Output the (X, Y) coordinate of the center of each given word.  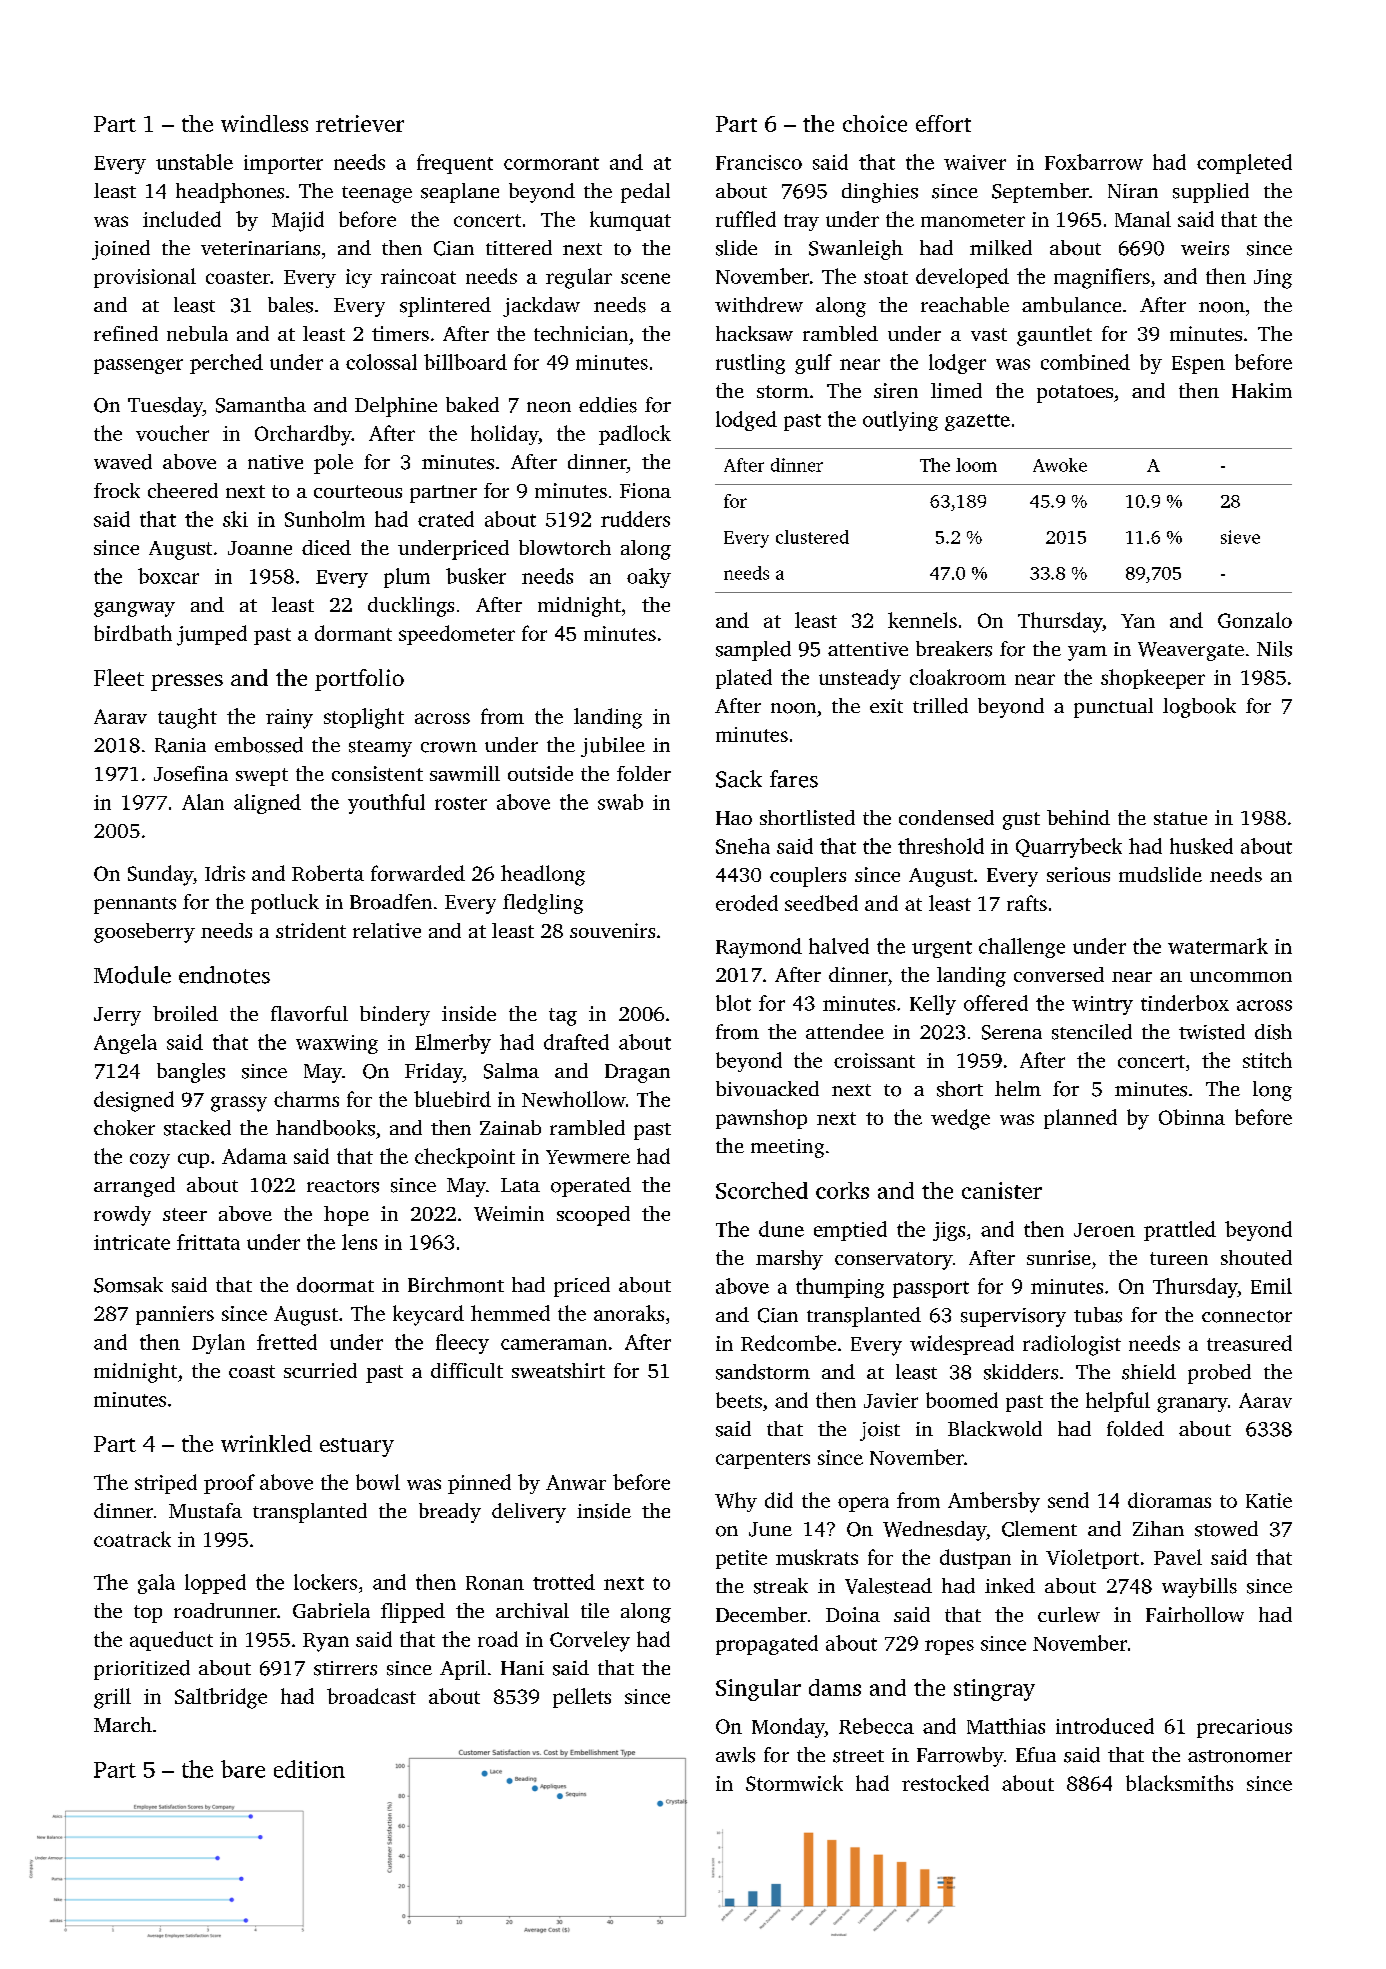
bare (243, 1769)
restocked (945, 1783)
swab (620, 802)
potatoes (1075, 394)
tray (801, 222)
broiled (185, 1013)
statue (1180, 818)
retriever (360, 123)
